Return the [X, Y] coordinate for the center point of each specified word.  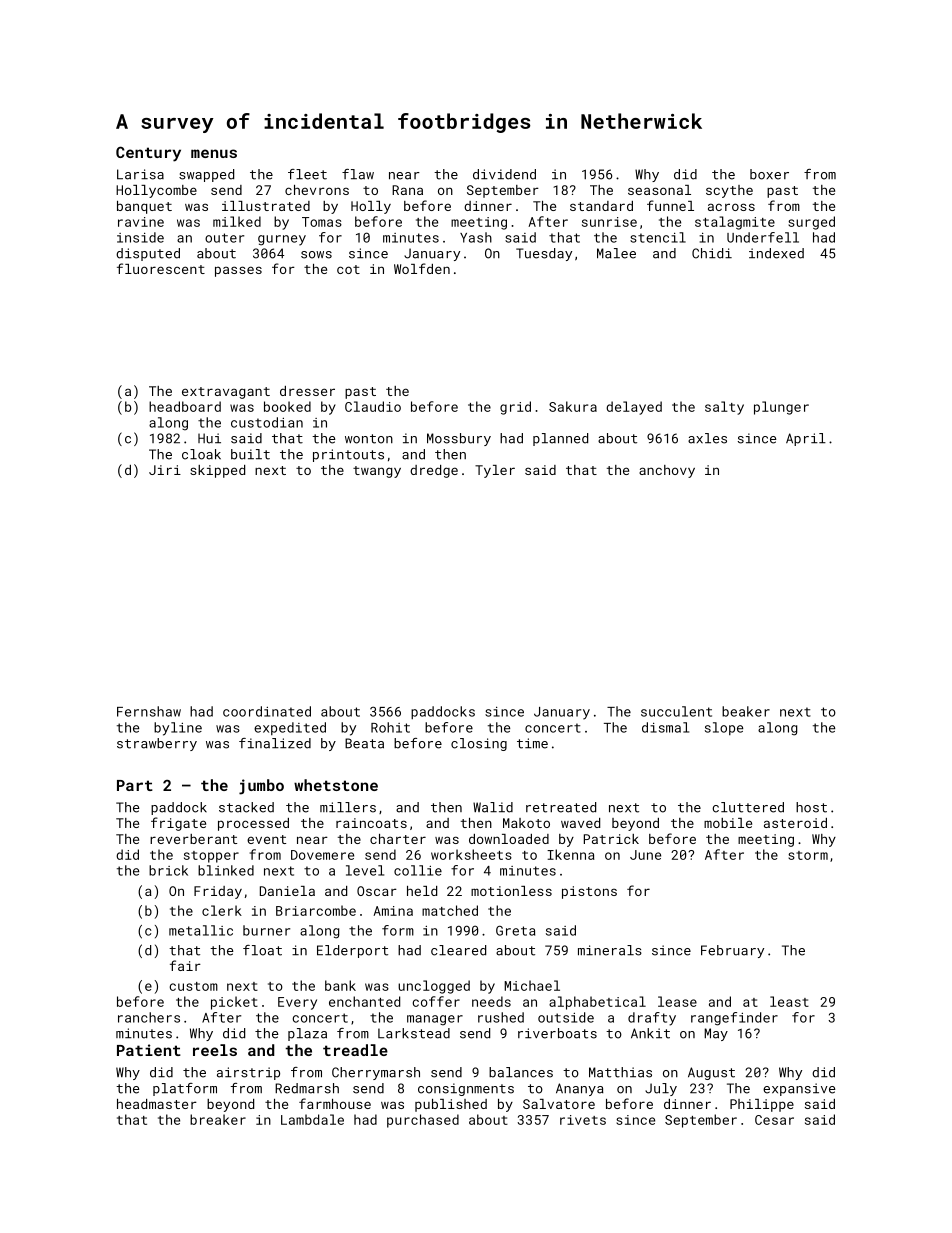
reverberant [193, 839]
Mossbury [459, 439]
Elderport [352, 951]
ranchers [149, 1017]
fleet [307, 174]
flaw [358, 174]
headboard [185, 406]
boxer [769, 174]
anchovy [667, 471]
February [732, 951]
